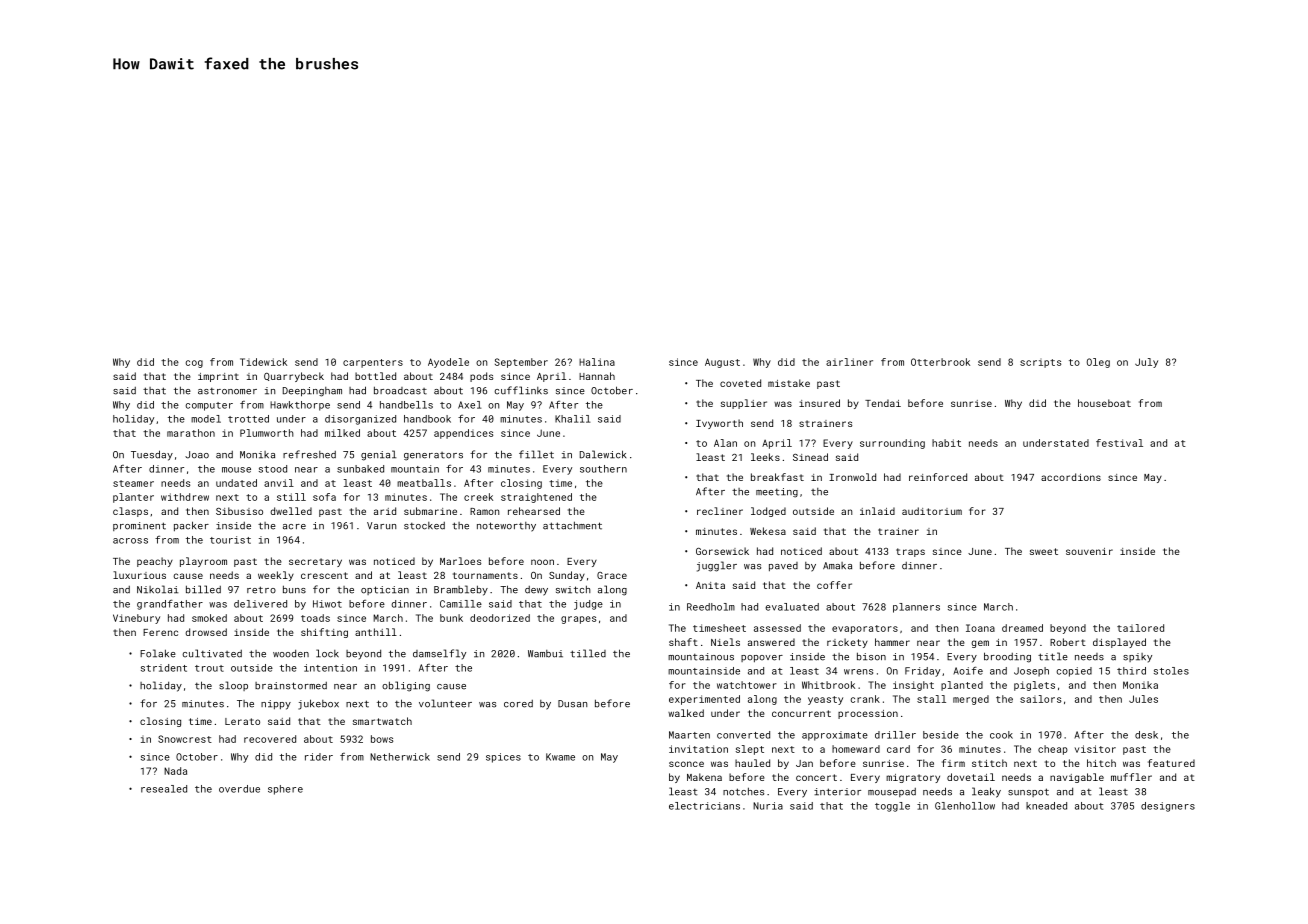 This screenshot has width=1308, height=924. I want to click on spiky, so click(1137, 658).
